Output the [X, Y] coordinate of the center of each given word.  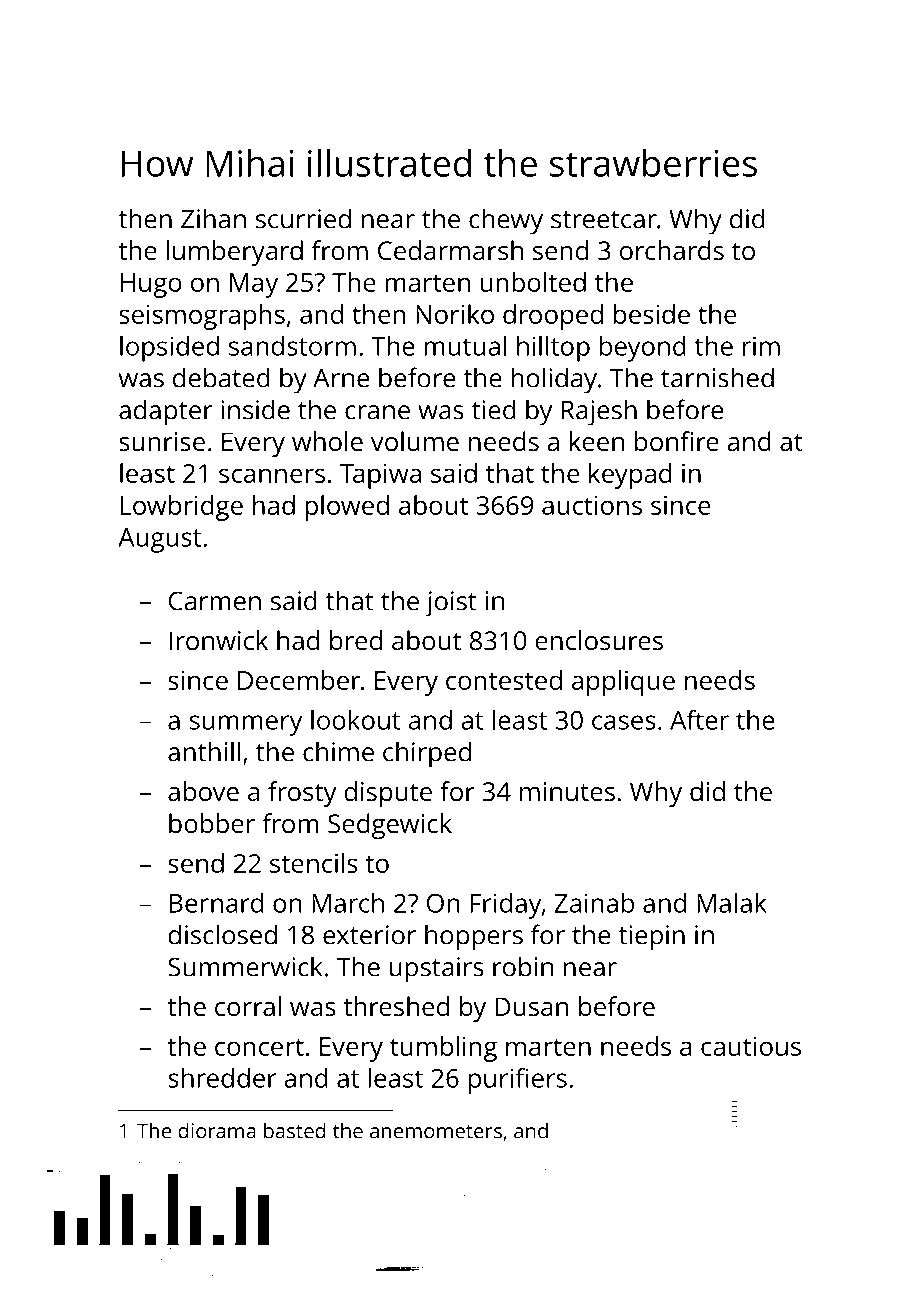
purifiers [517, 1080]
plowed [347, 508]
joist [451, 604]
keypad [630, 476]
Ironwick [219, 640]
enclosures [599, 640]
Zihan [213, 218]
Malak [732, 903]
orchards [672, 250]
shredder [222, 1078]
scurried [303, 218]
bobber [212, 823]
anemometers [436, 1132]
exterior [369, 935]
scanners [272, 475]
